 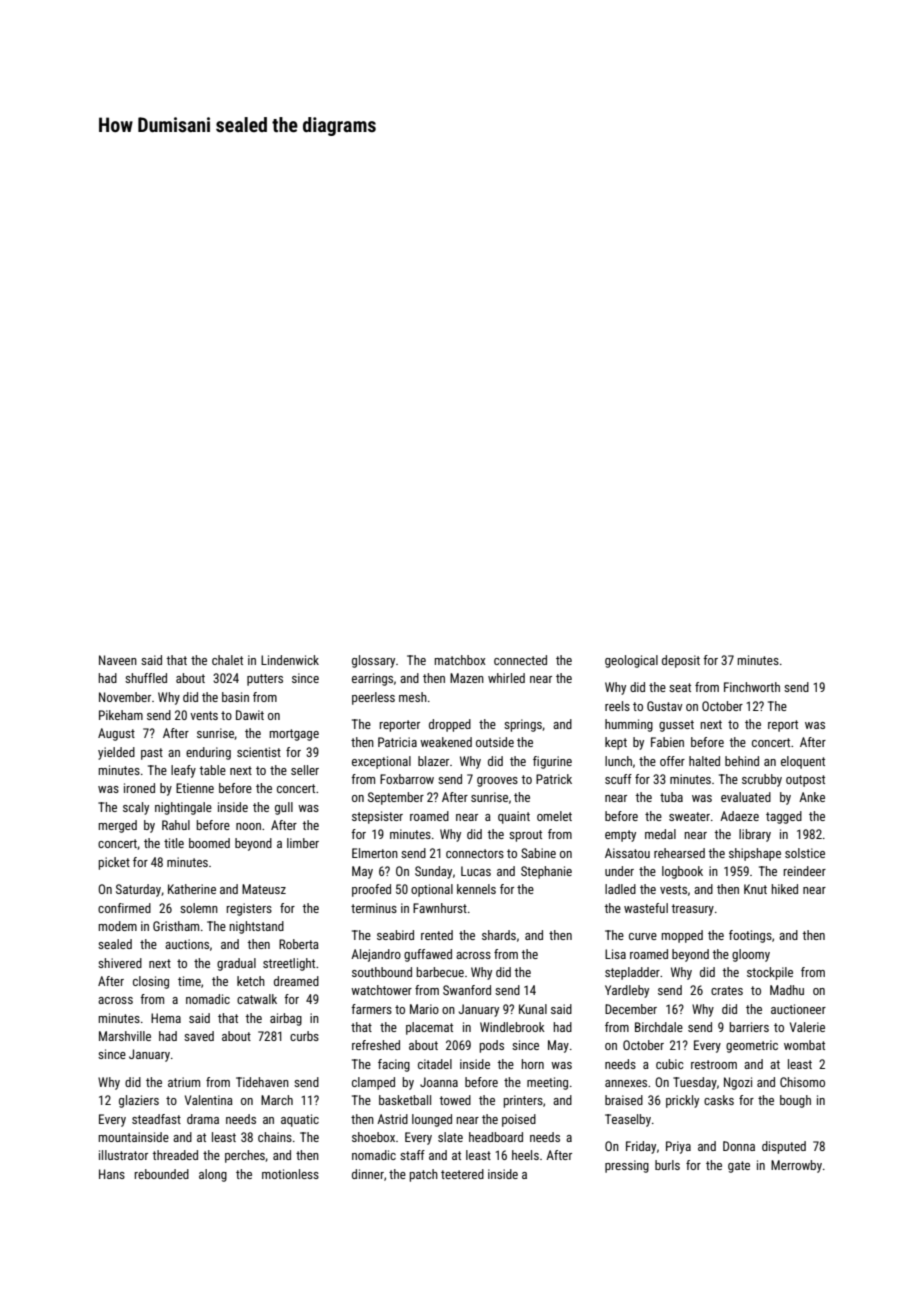 I want to click on rebounded, so click(x=162, y=1174).
